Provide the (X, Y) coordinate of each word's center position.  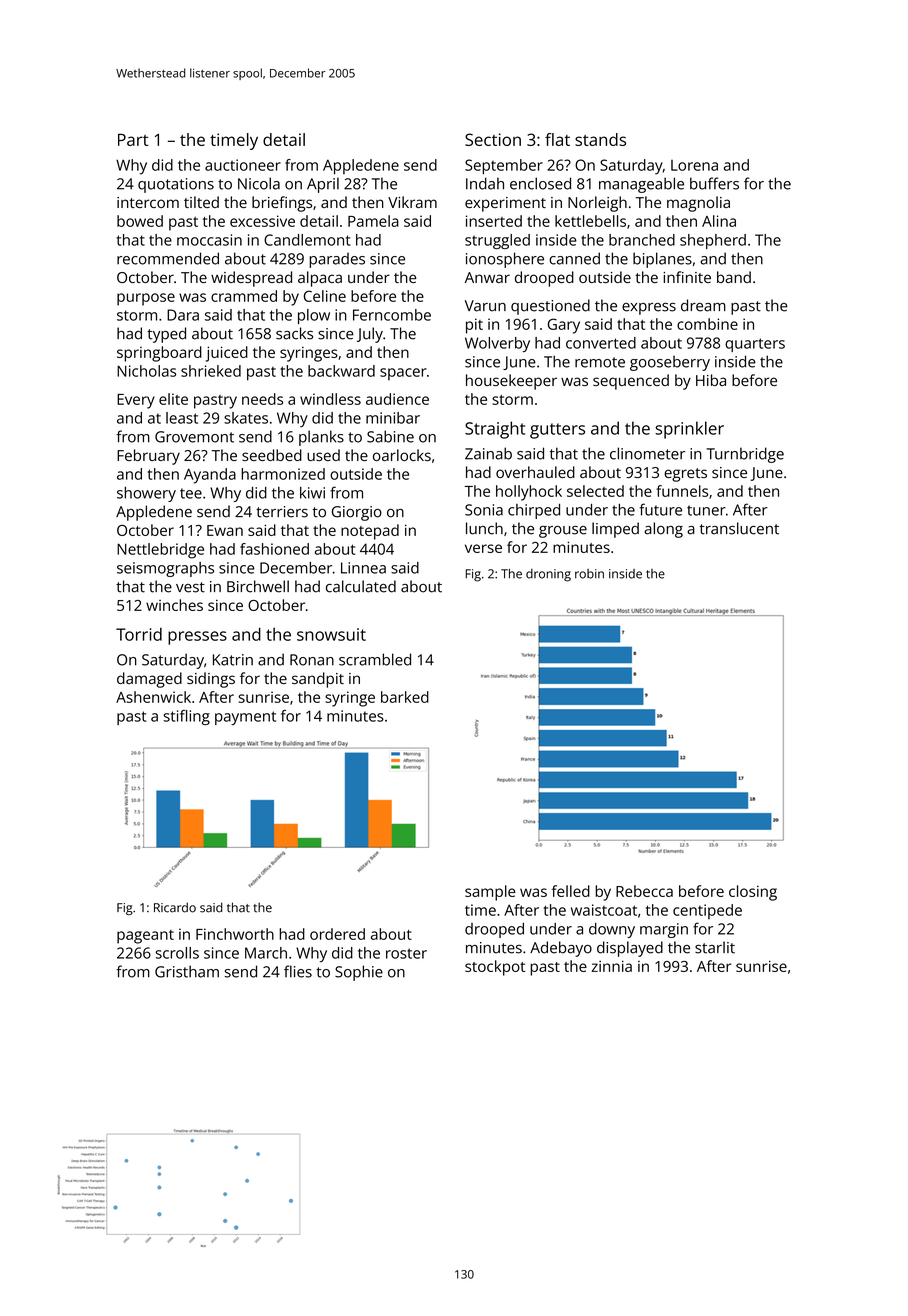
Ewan (225, 530)
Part (133, 140)
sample (490, 893)
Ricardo (175, 907)
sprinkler (689, 430)
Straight (495, 430)
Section (493, 139)
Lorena (694, 165)
